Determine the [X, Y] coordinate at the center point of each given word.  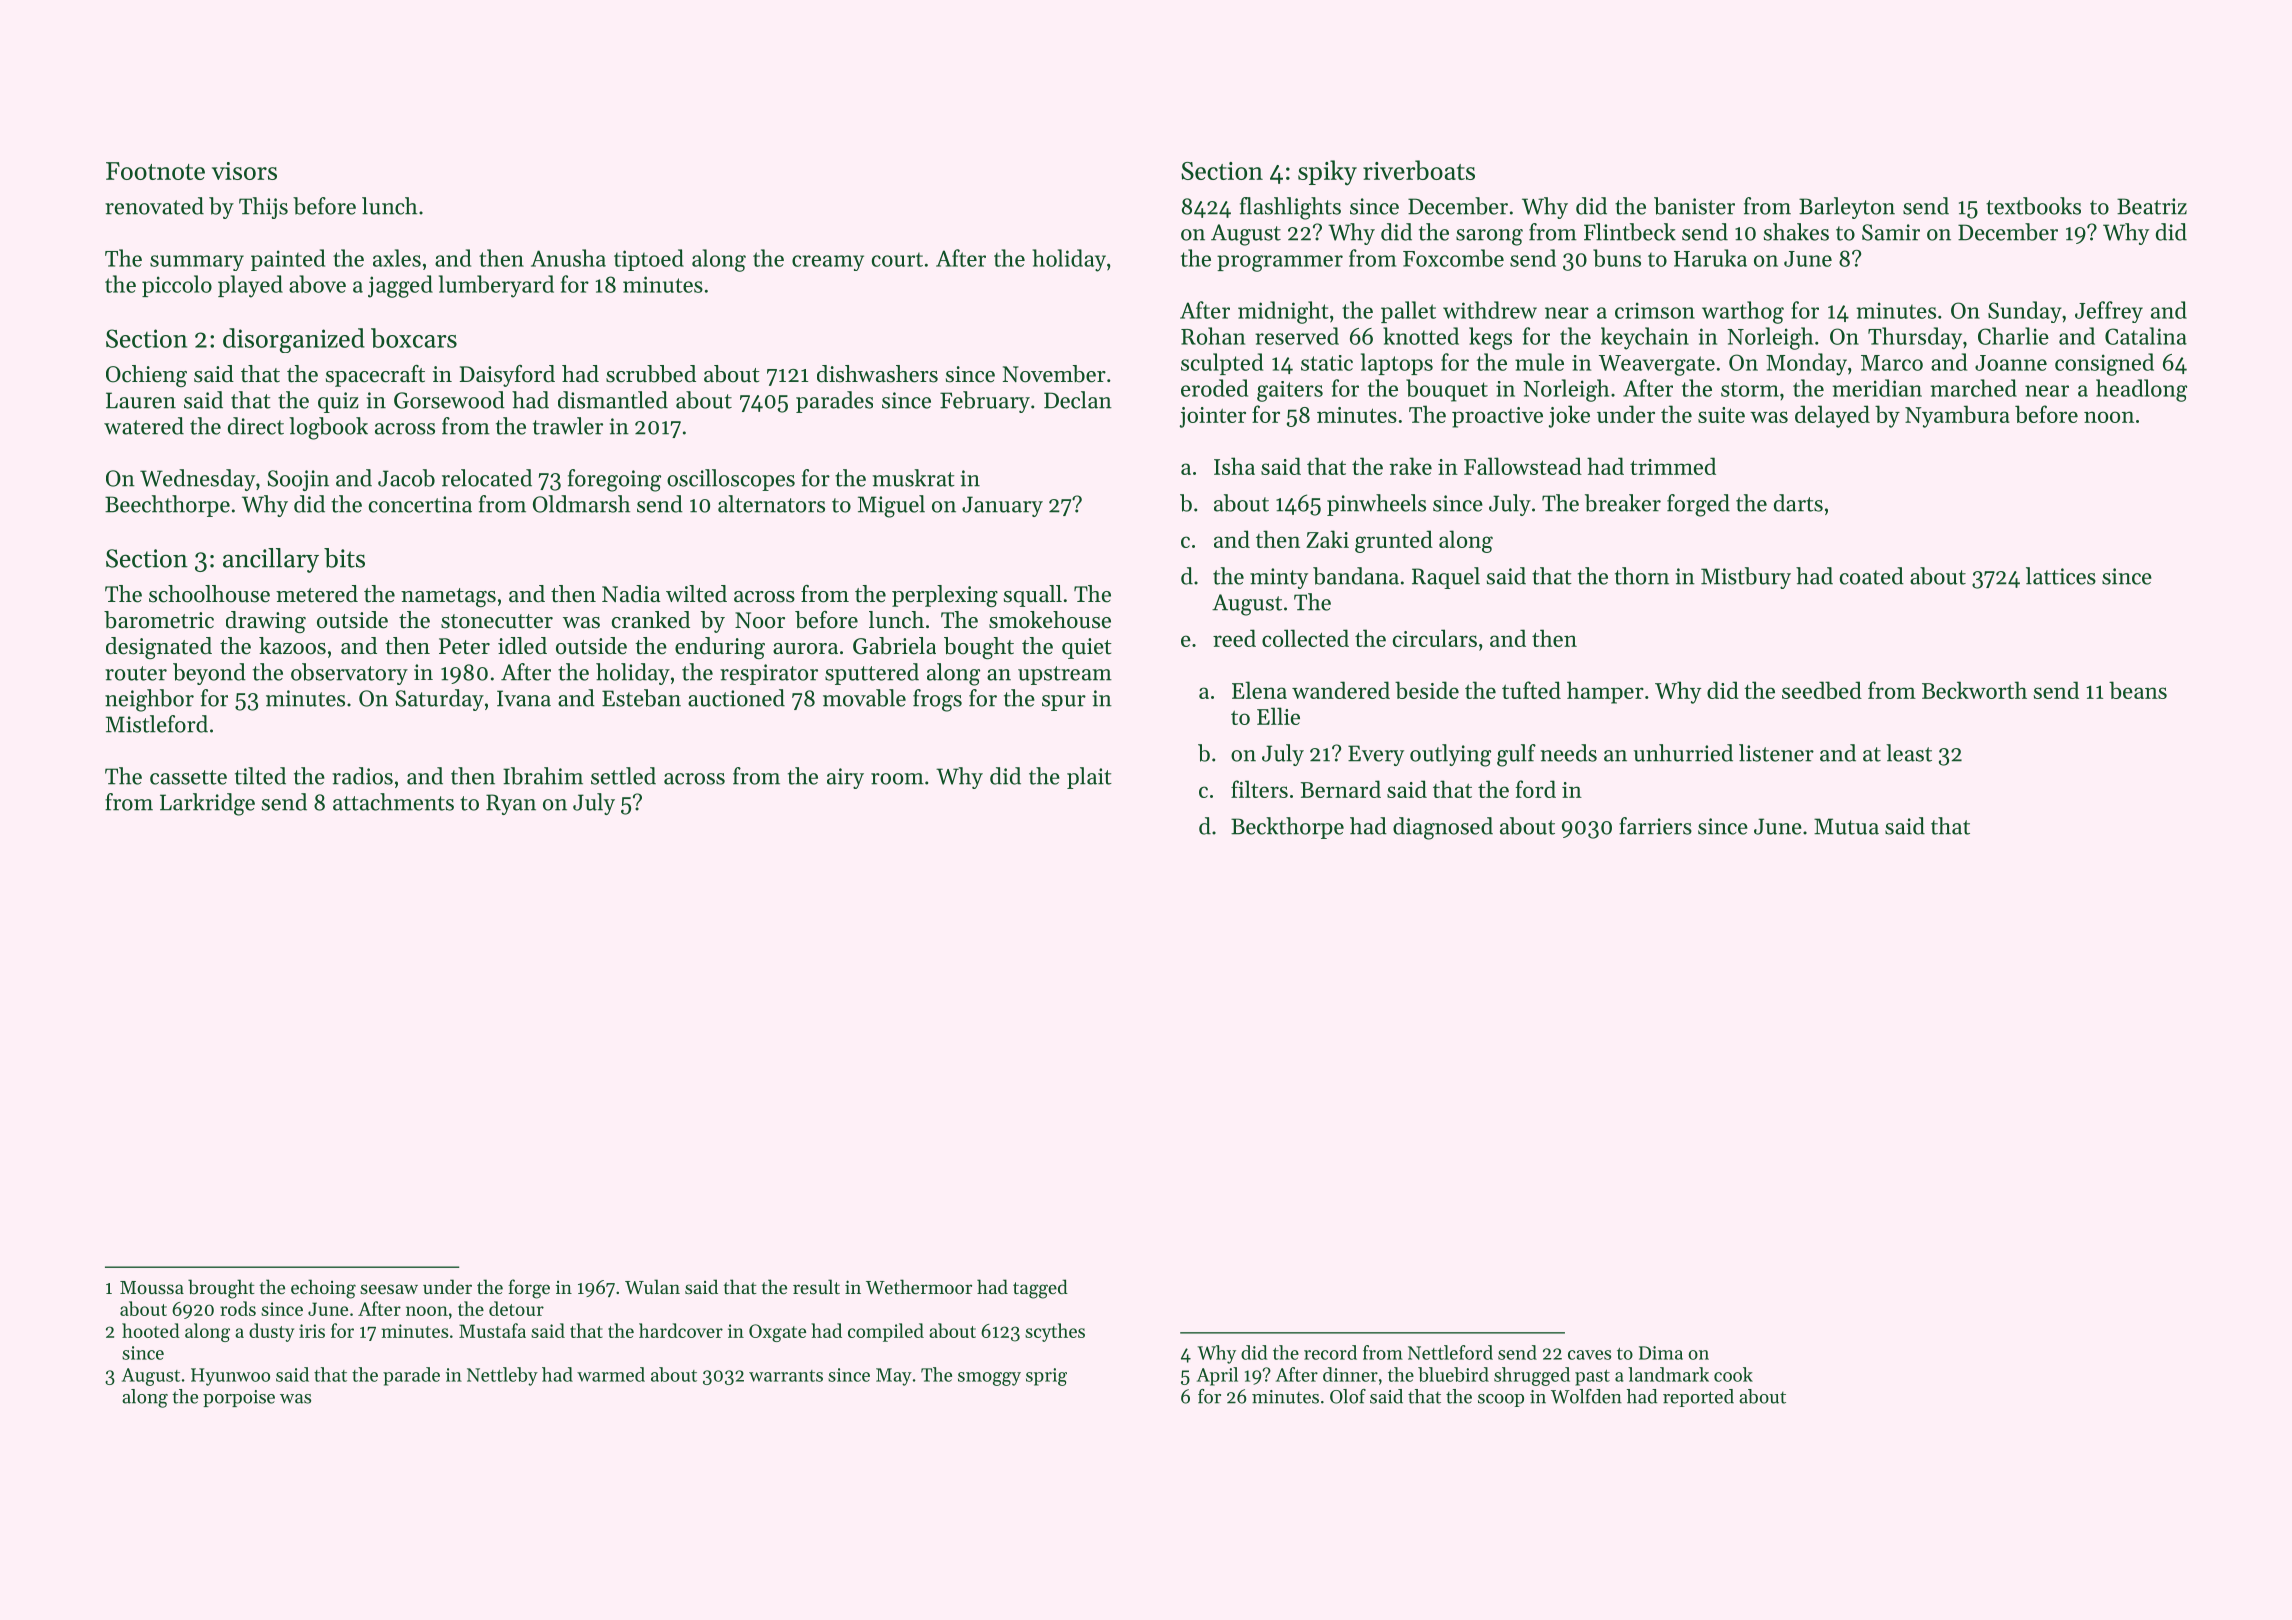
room [897, 779]
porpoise [239, 1398]
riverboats [1419, 170]
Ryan [511, 804]
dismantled [613, 400]
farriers [1655, 826]
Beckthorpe [1287, 828]
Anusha [568, 258]
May [894, 1377]
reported [1698, 1398]
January [1002, 506]
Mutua [1846, 826]
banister [1694, 206]
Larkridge [207, 804]
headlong [2141, 390]
